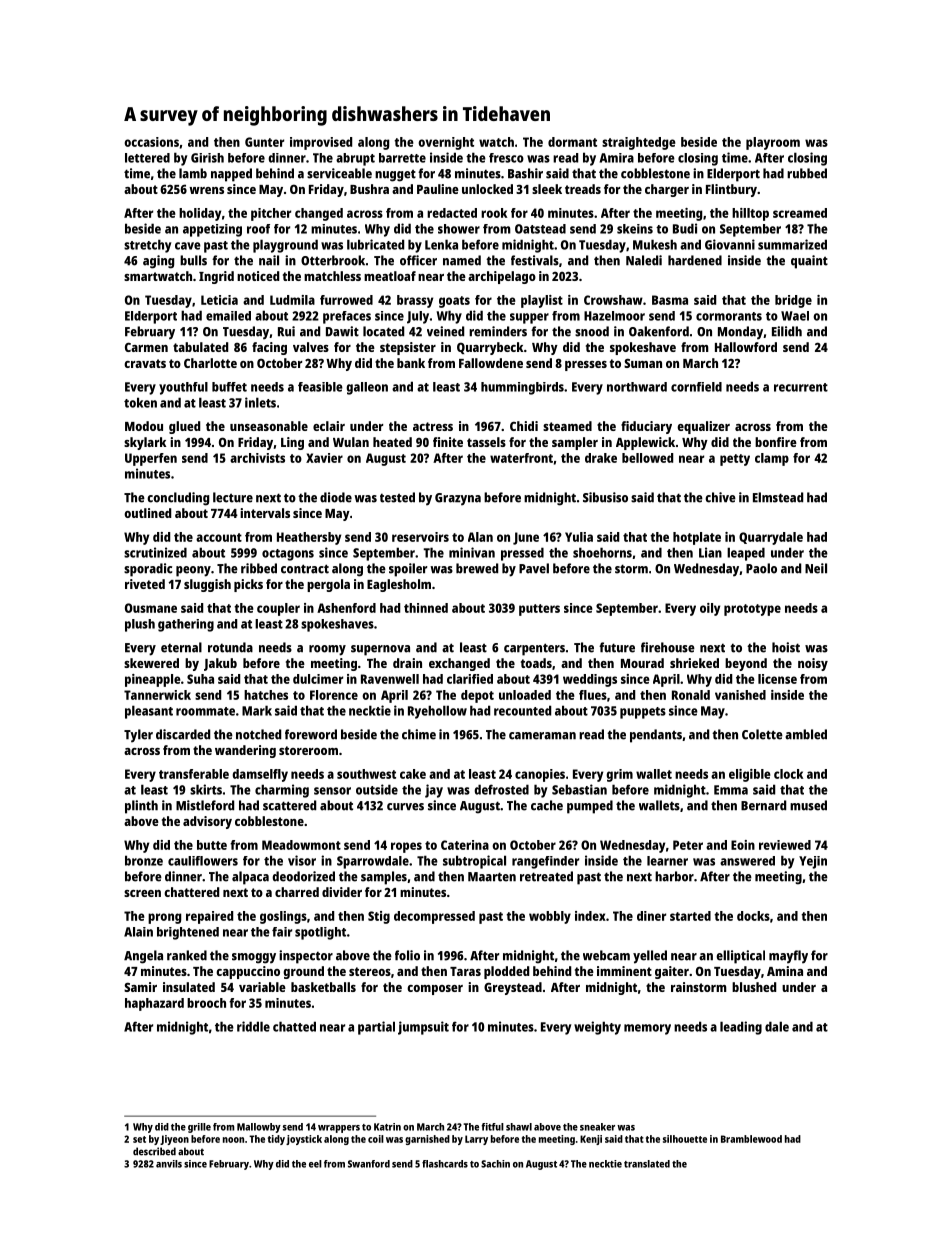  What do you see at coordinates (773, 143) in the image?
I see `playroom` at bounding box center [773, 143].
